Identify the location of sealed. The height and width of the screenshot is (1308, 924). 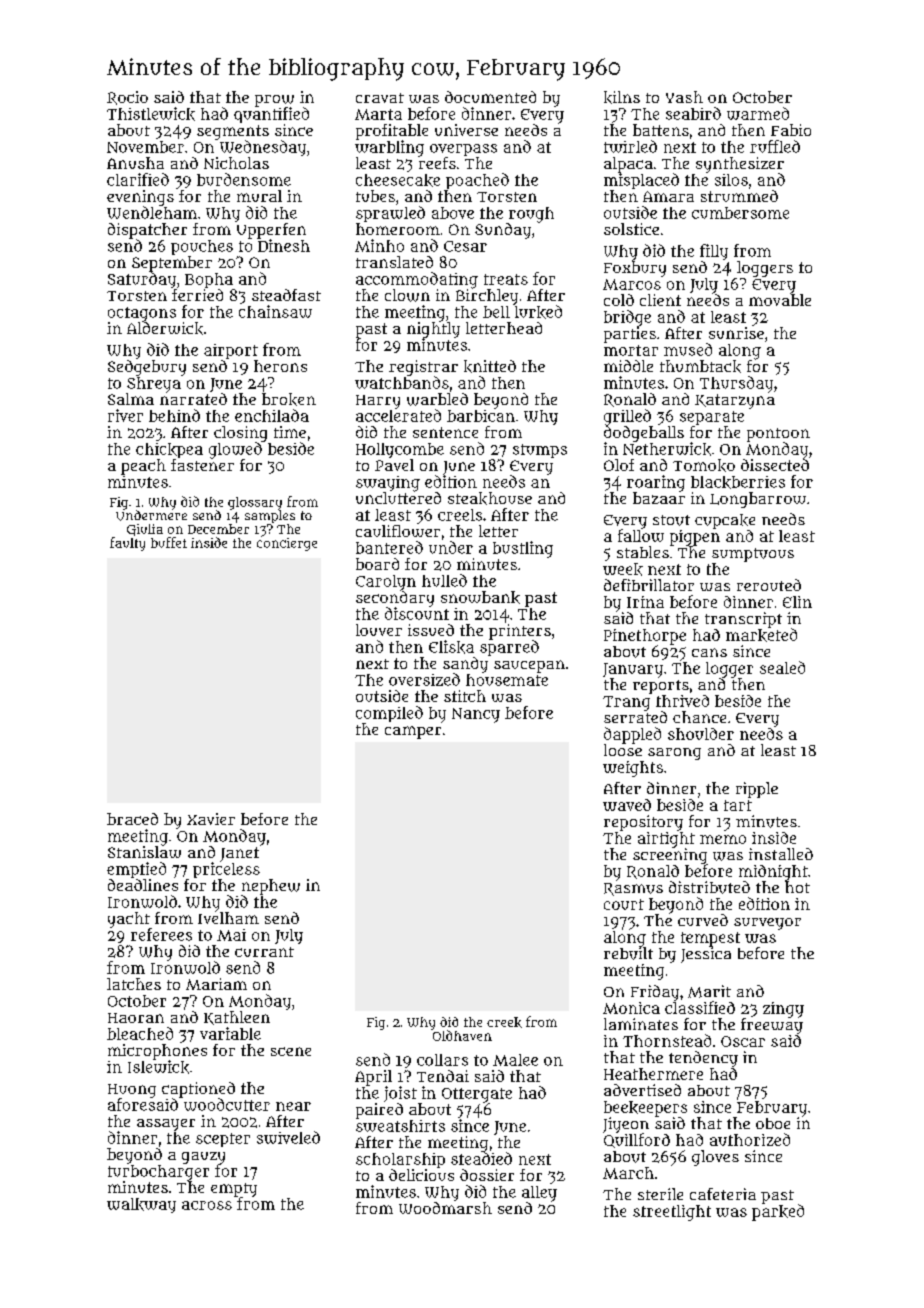
(782, 667).
